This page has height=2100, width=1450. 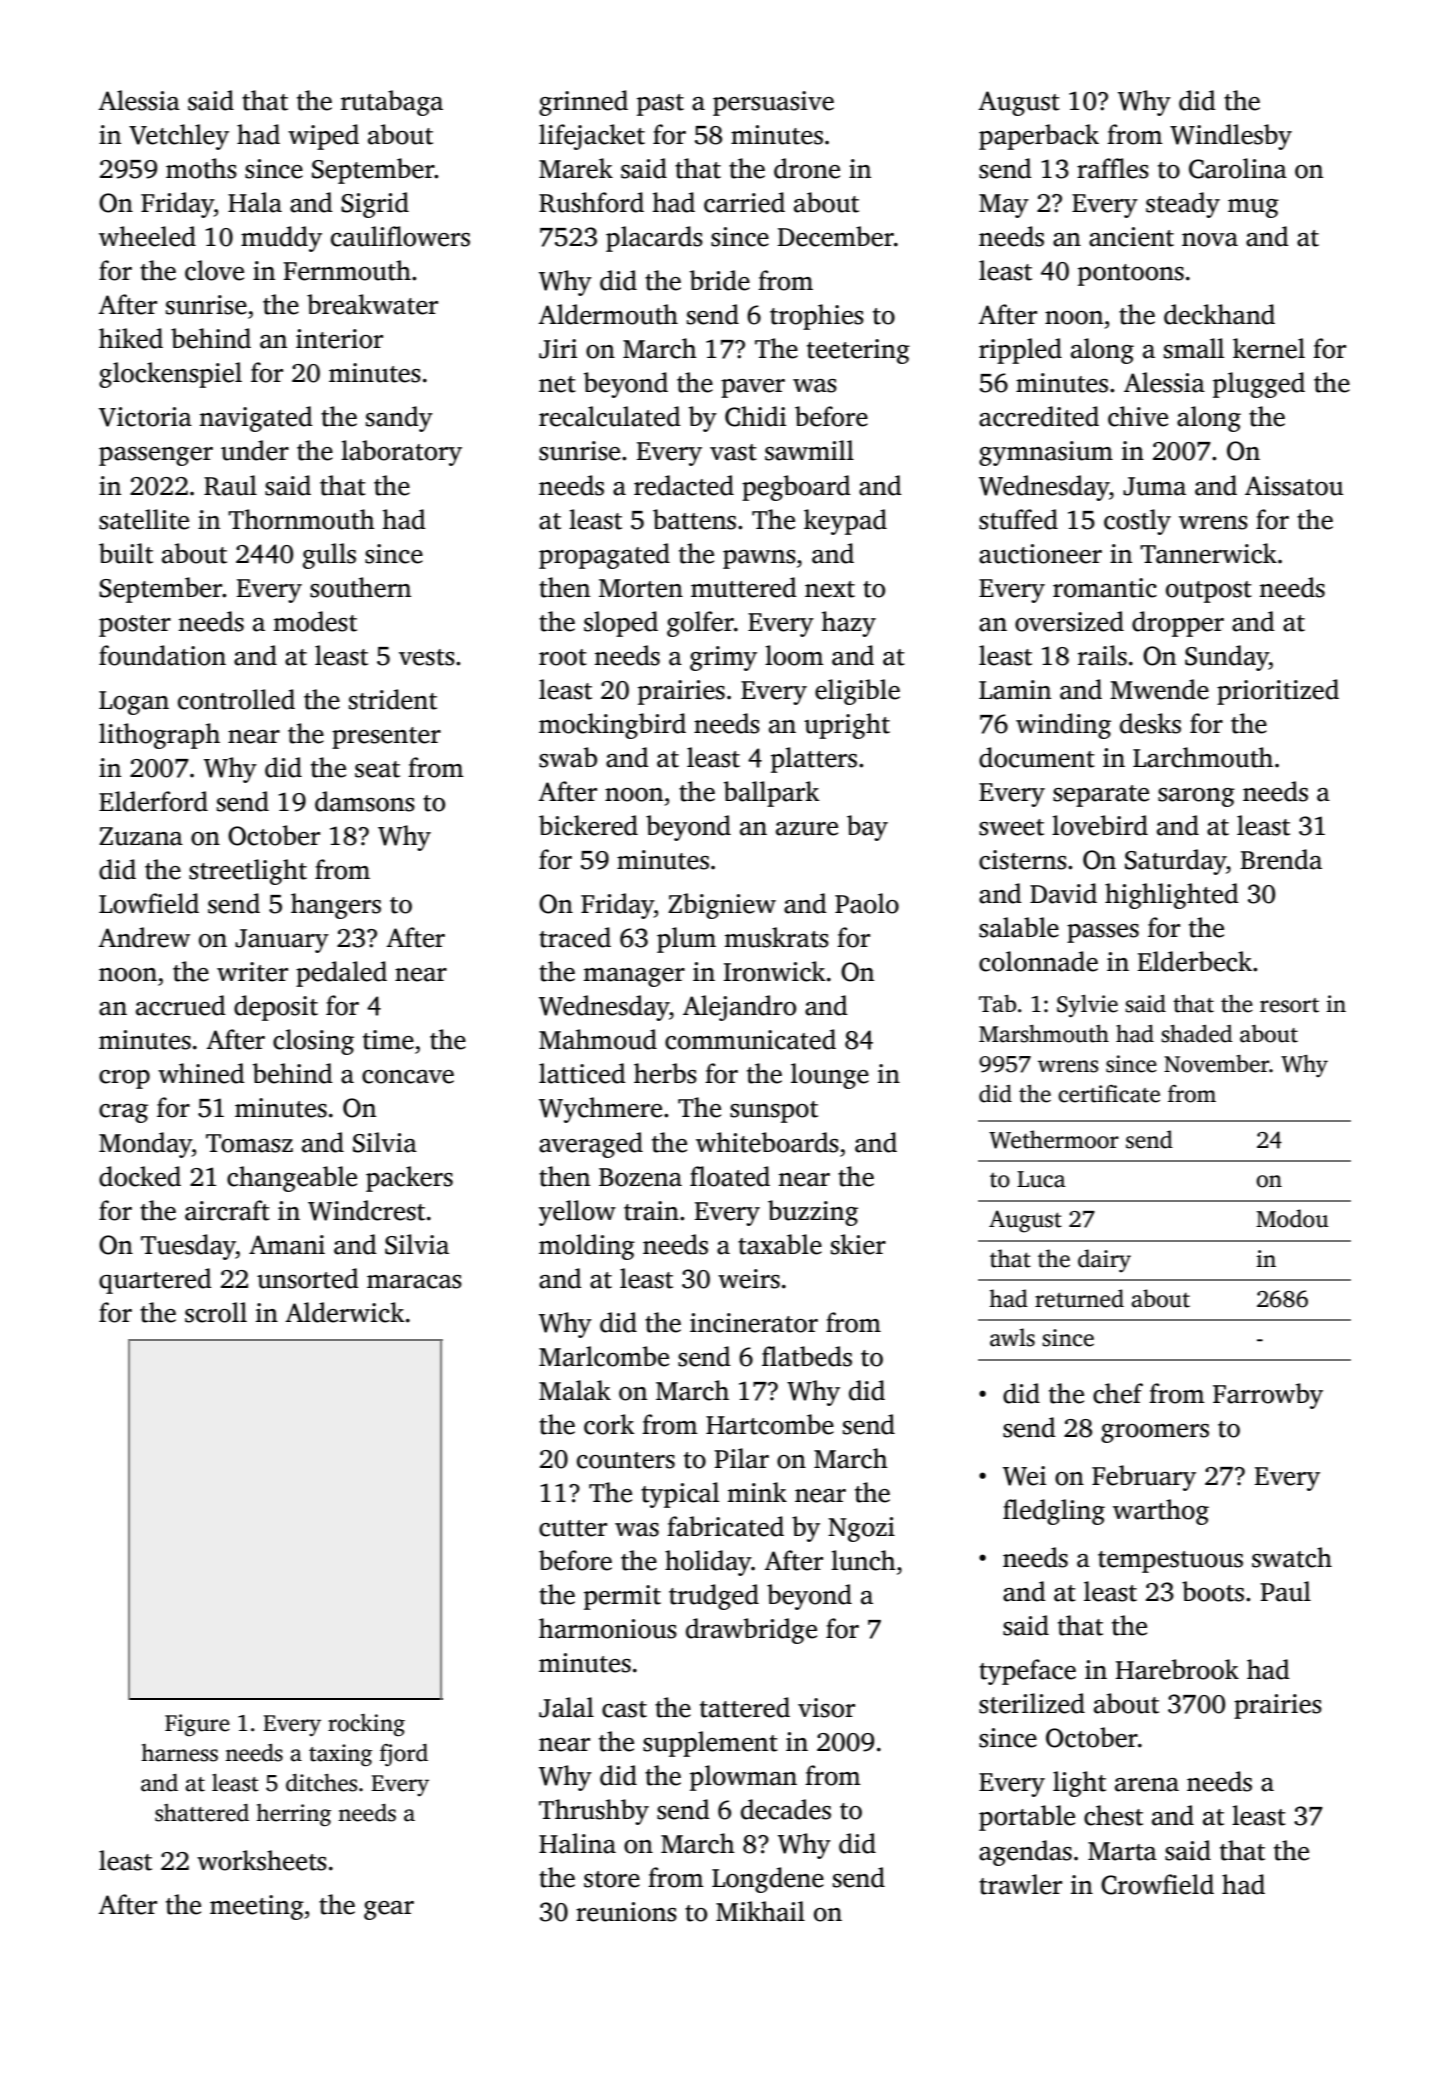 What do you see at coordinates (573, 1528) in the page?
I see `cutter` at bounding box center [573, 1528].
